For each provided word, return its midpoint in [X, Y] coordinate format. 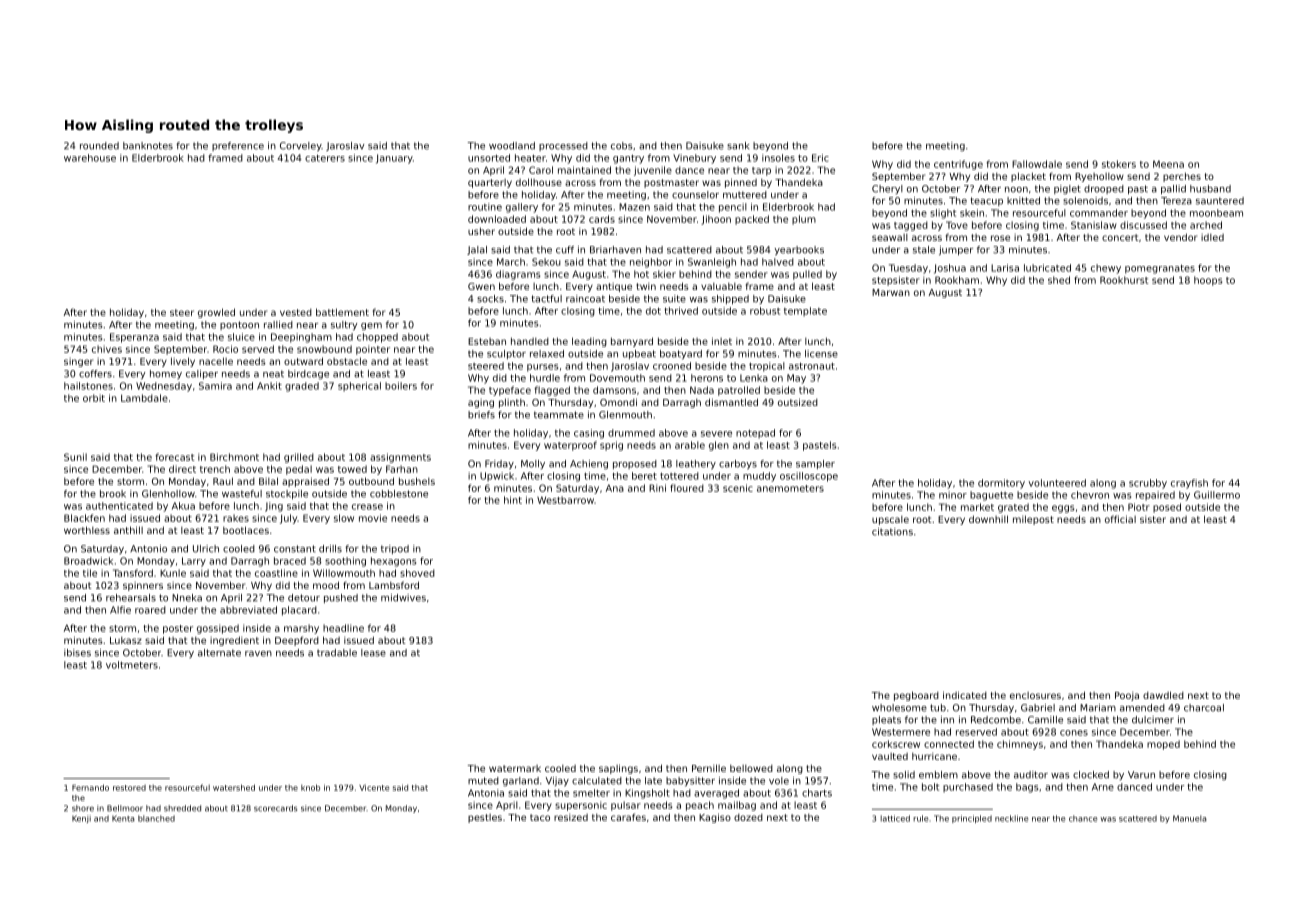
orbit [94, 398]
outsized [798, 402]
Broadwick [88, 561]
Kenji [81, 819]
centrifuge [958, 165]
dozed [748, 817]
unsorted [489, 158]
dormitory [1001, 484]
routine [485, 207]
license [821, 354]
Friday [499, 465]
